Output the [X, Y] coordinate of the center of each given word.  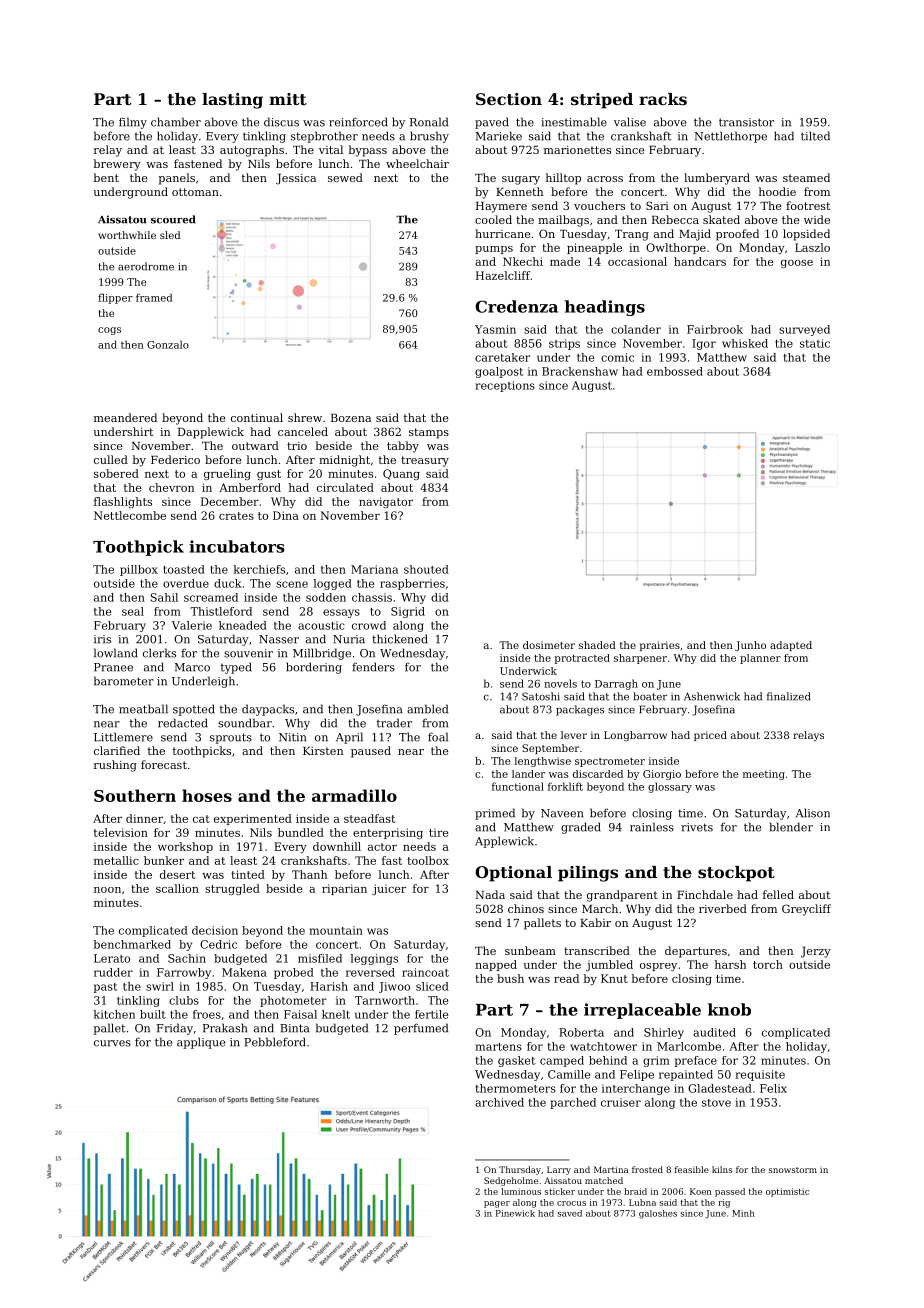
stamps [429, 433]
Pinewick [515, 1213]
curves [112, 1043]
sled [170, 235]
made [565, 261]
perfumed [421, 1029]
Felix [773, 1088]
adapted [791, 646]
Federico [175, 459]
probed [294, 973]
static [815, 343]
